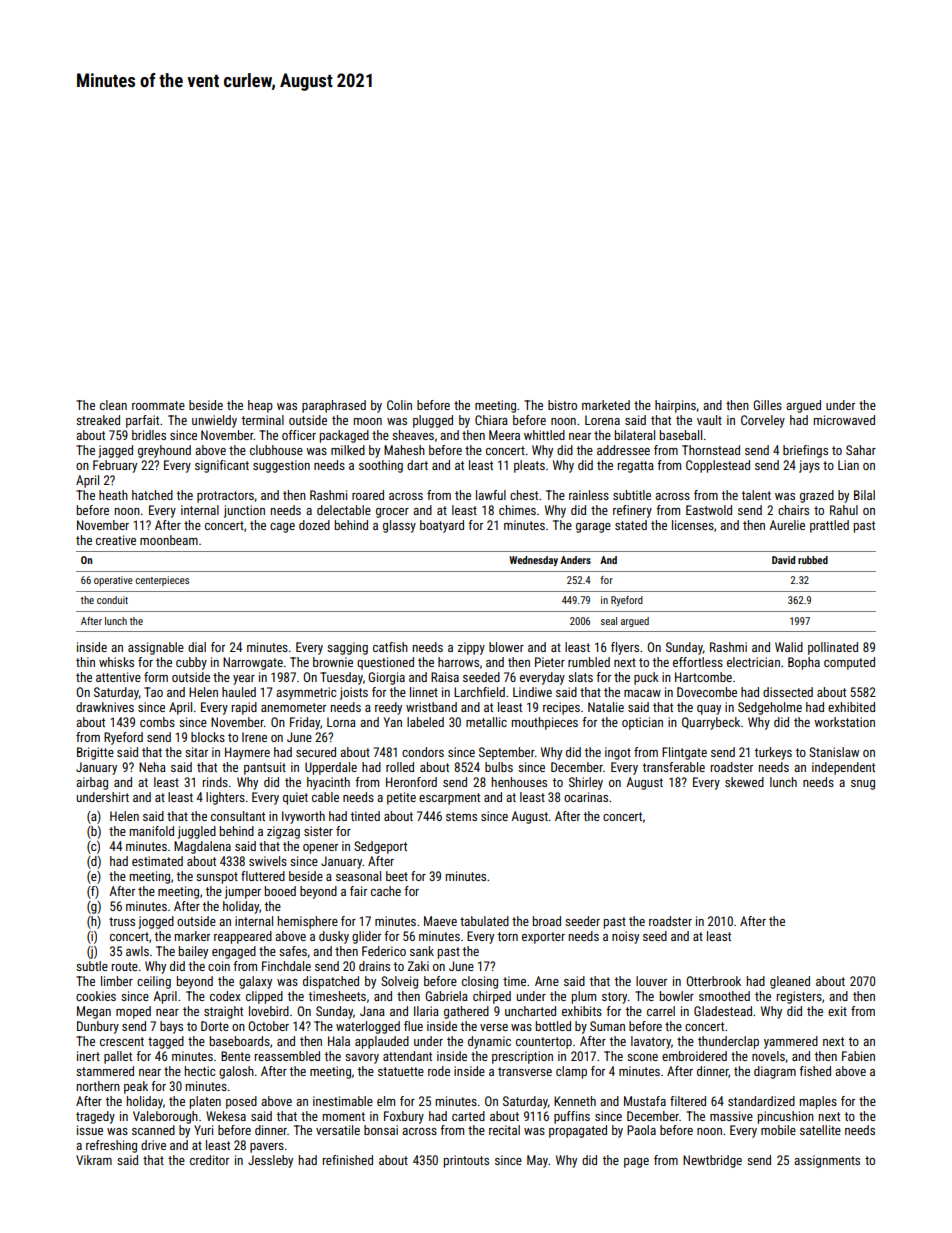 The image size is (952, 1233). What do you see at coordinates (636, 1163) in the screenshot?
I see `page` at bounding box center [636, 1163].
